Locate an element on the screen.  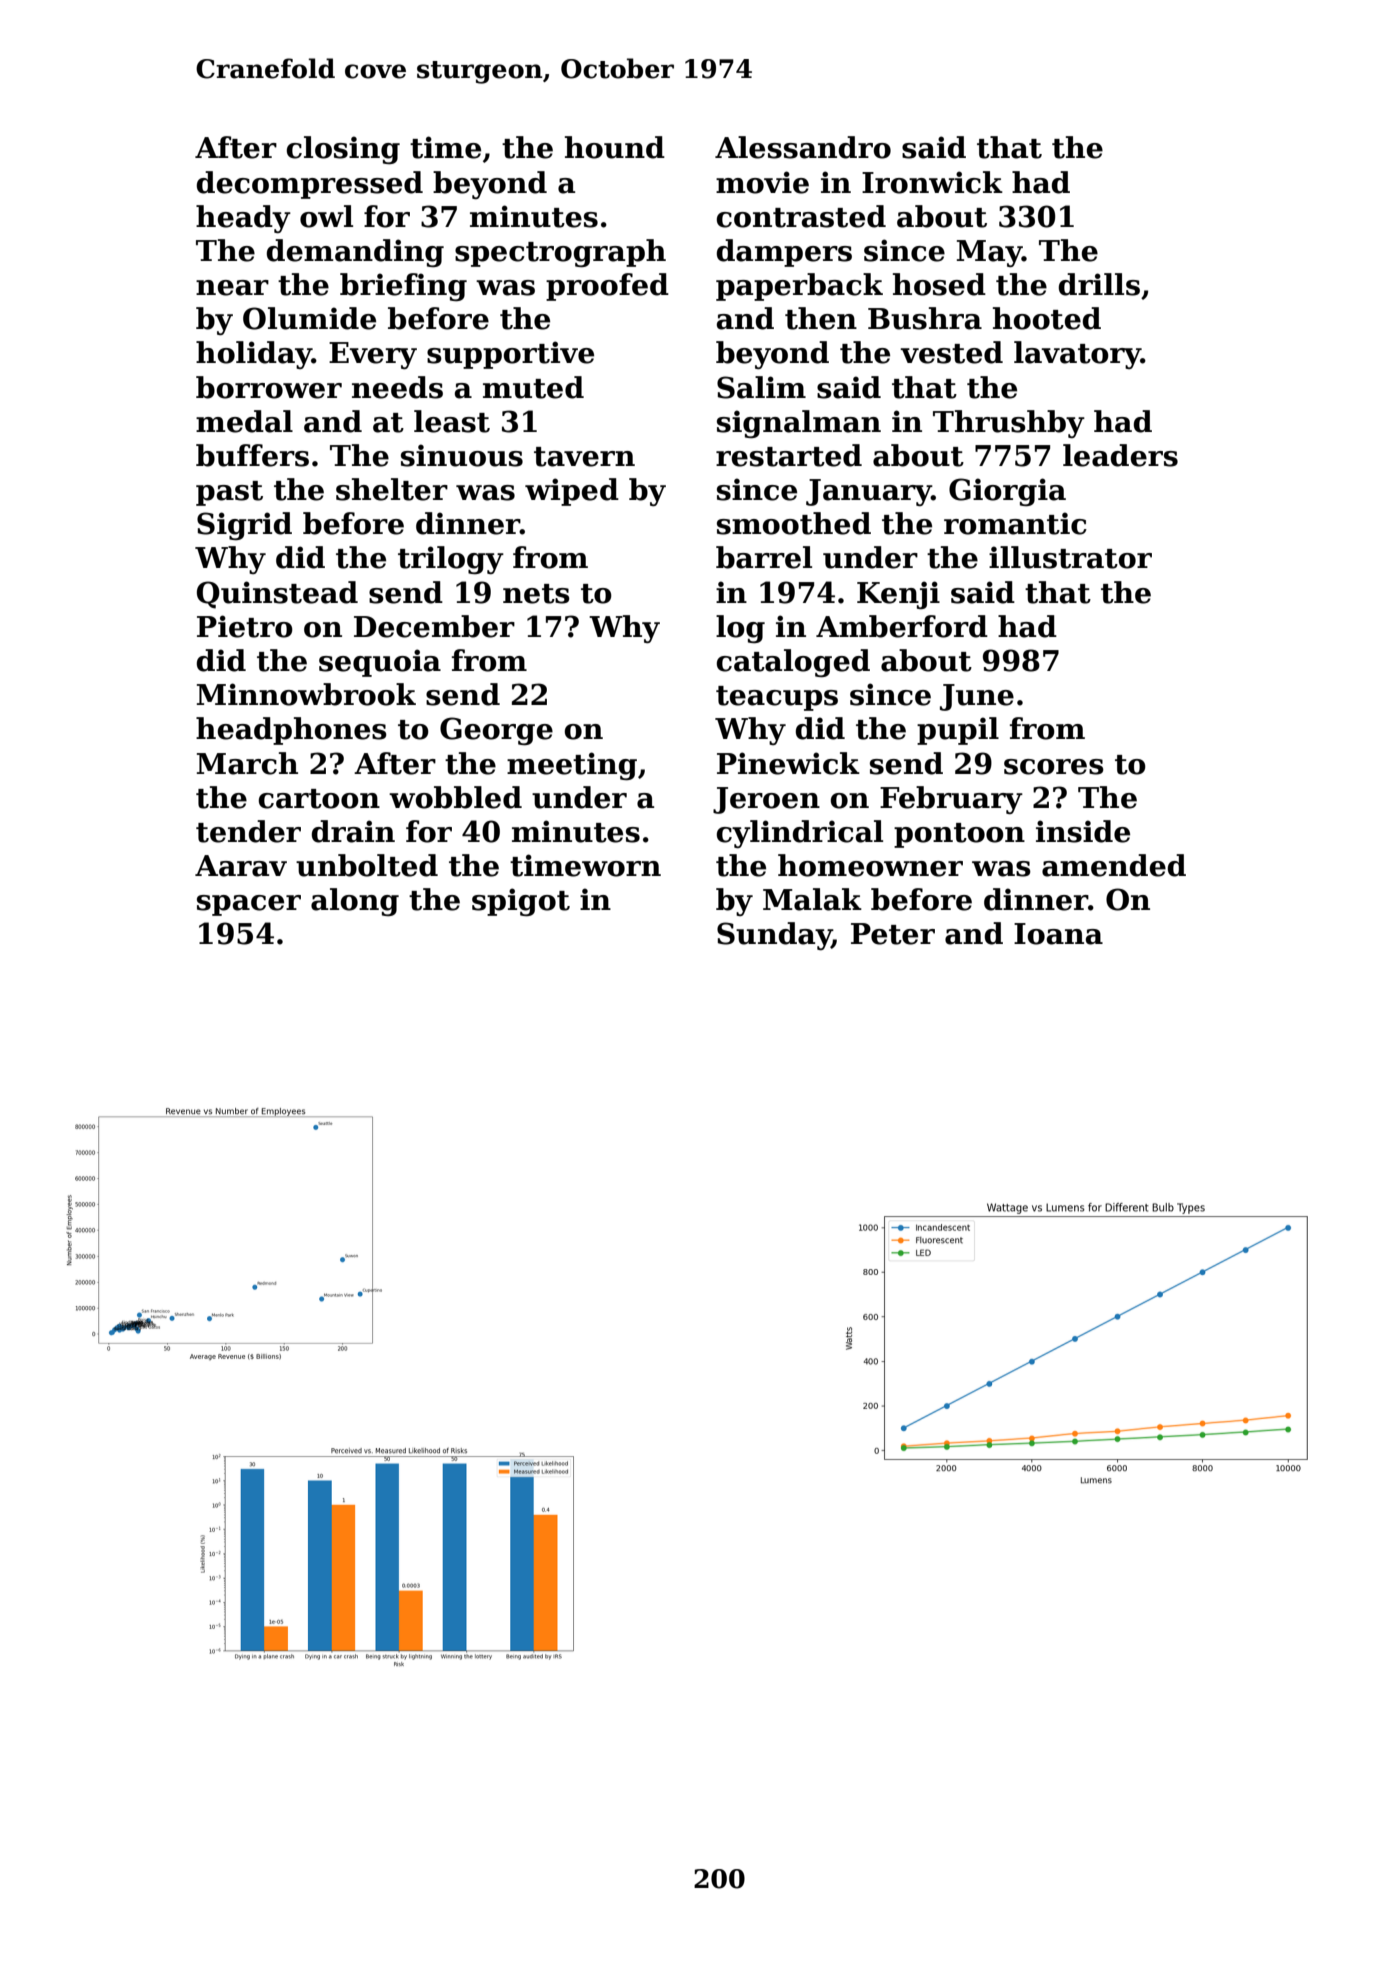
unbolted is located at coordinates (367, 865).
